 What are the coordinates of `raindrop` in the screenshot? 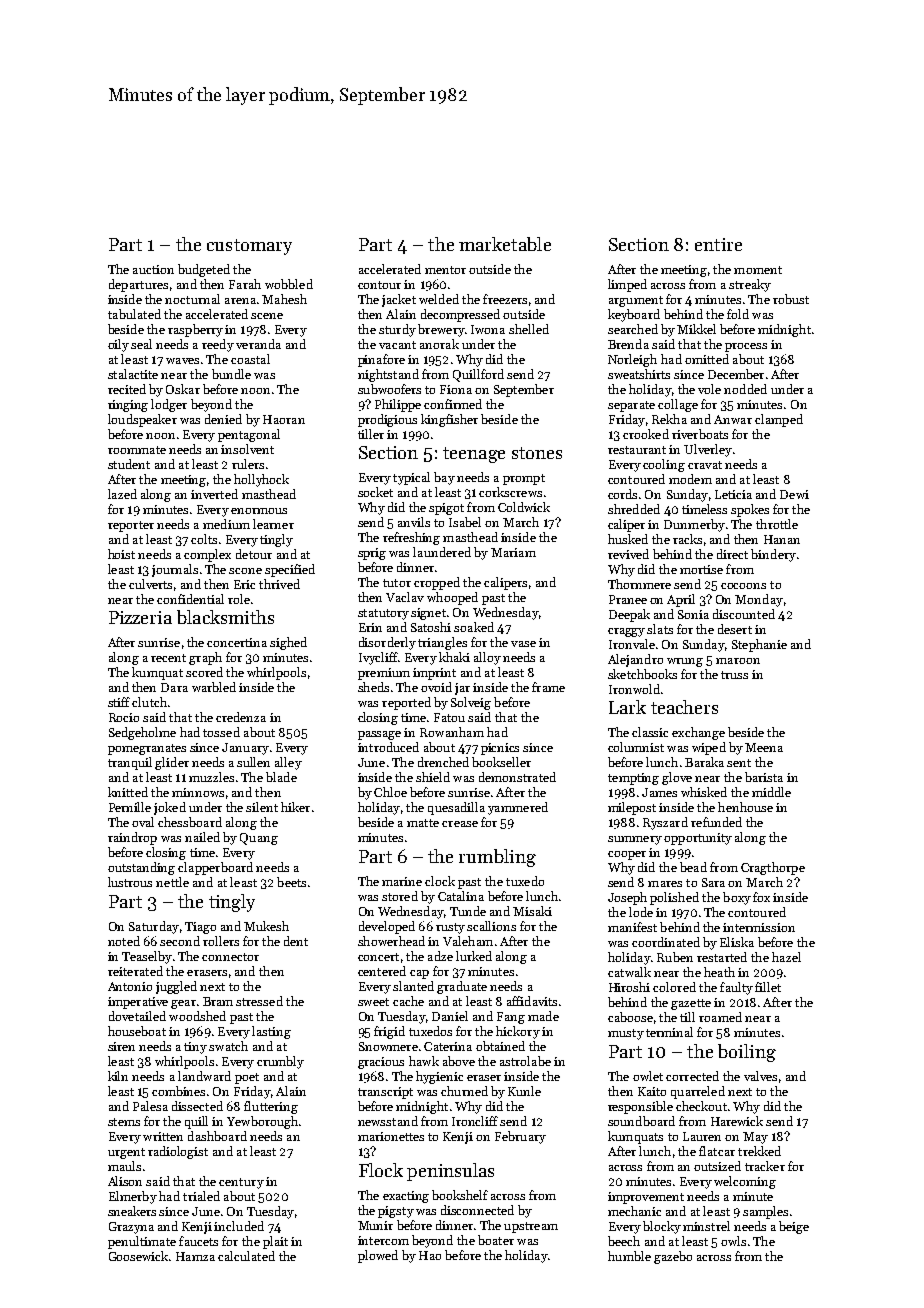 It's located at (132, 838).
